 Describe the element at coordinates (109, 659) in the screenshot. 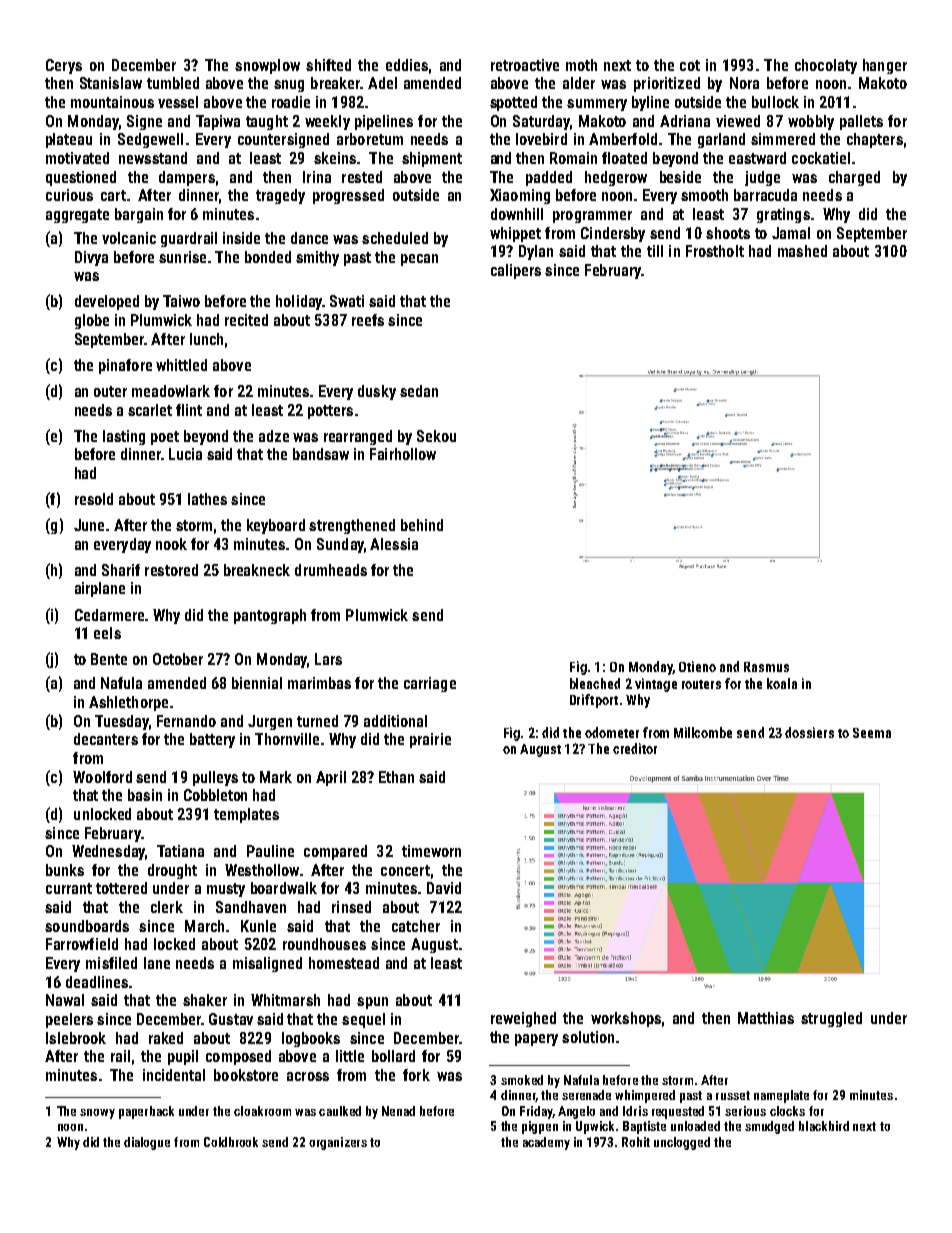

I see `Bente` at that location.
